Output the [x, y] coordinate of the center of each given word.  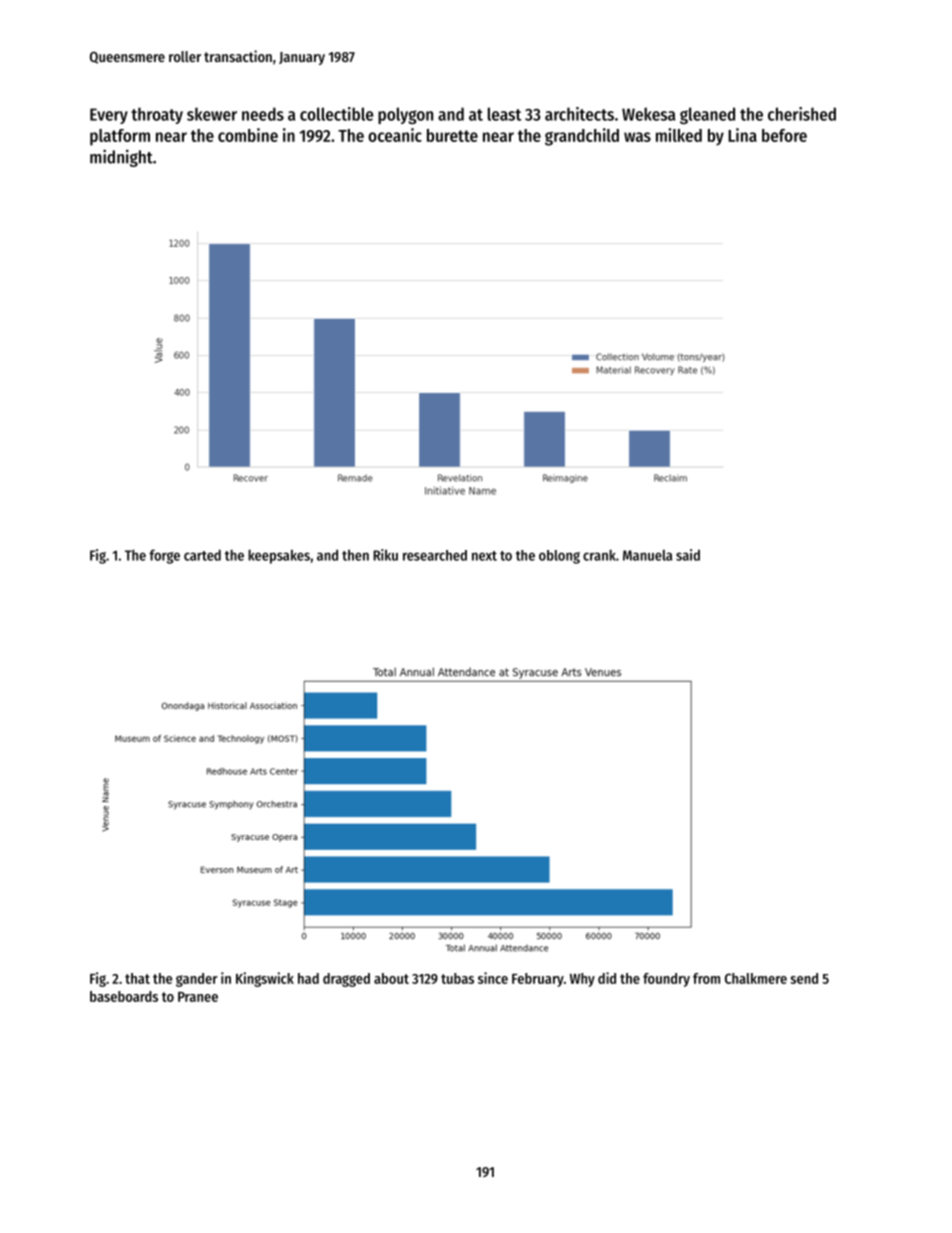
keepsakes [279, 557]
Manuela [647, 555]
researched [435, 555]
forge [164, 556]
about [391, 978]
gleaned [707, 115]
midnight [121, 158]
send [804, 978]
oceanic [395, 135]
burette [452, 135]
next [484, 556]
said [688, 555]
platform [120, 137]
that [137, 978]
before [784, 135]
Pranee [198, 997]
